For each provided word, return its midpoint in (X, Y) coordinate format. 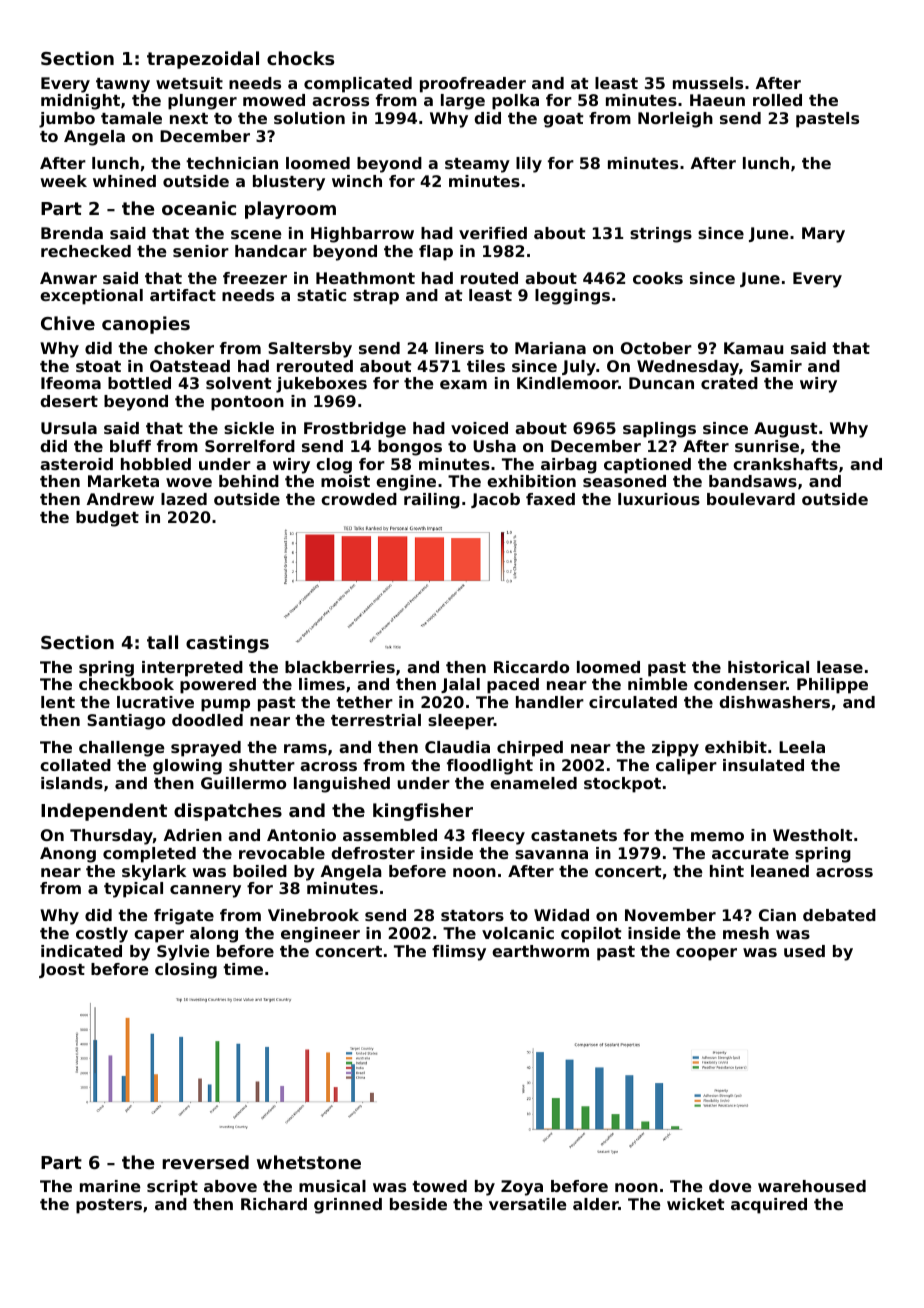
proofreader (473, 85)
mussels (708, 83)
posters (109, 1206)
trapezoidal (203, 60)
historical (768, 667)
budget (107, 519)
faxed (550, 499)
